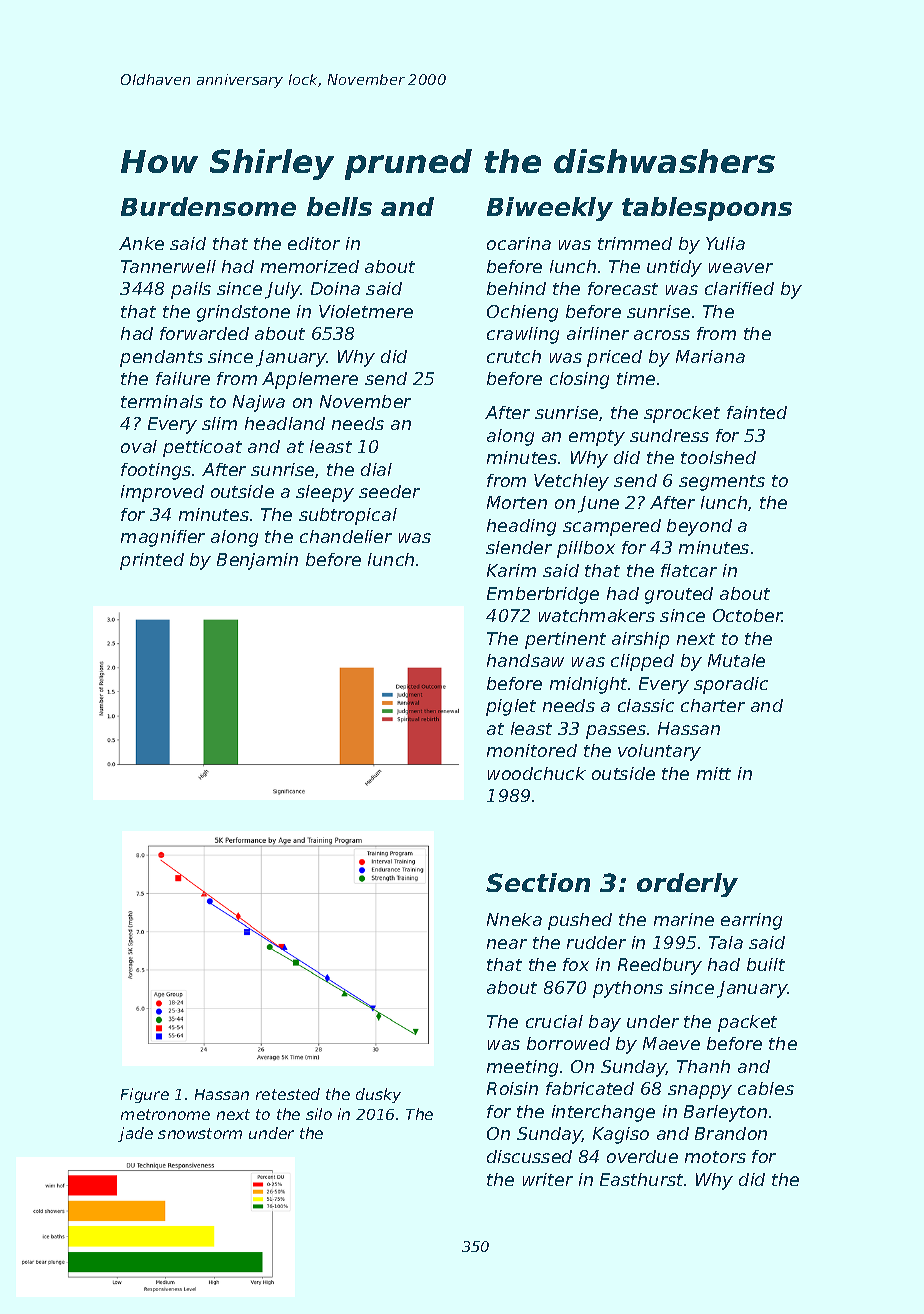 The image size is (924, 1314). What do you see at coordinates (514, 356) in the screenshot?
I see `crutch` at bounding box center [514, 356].
